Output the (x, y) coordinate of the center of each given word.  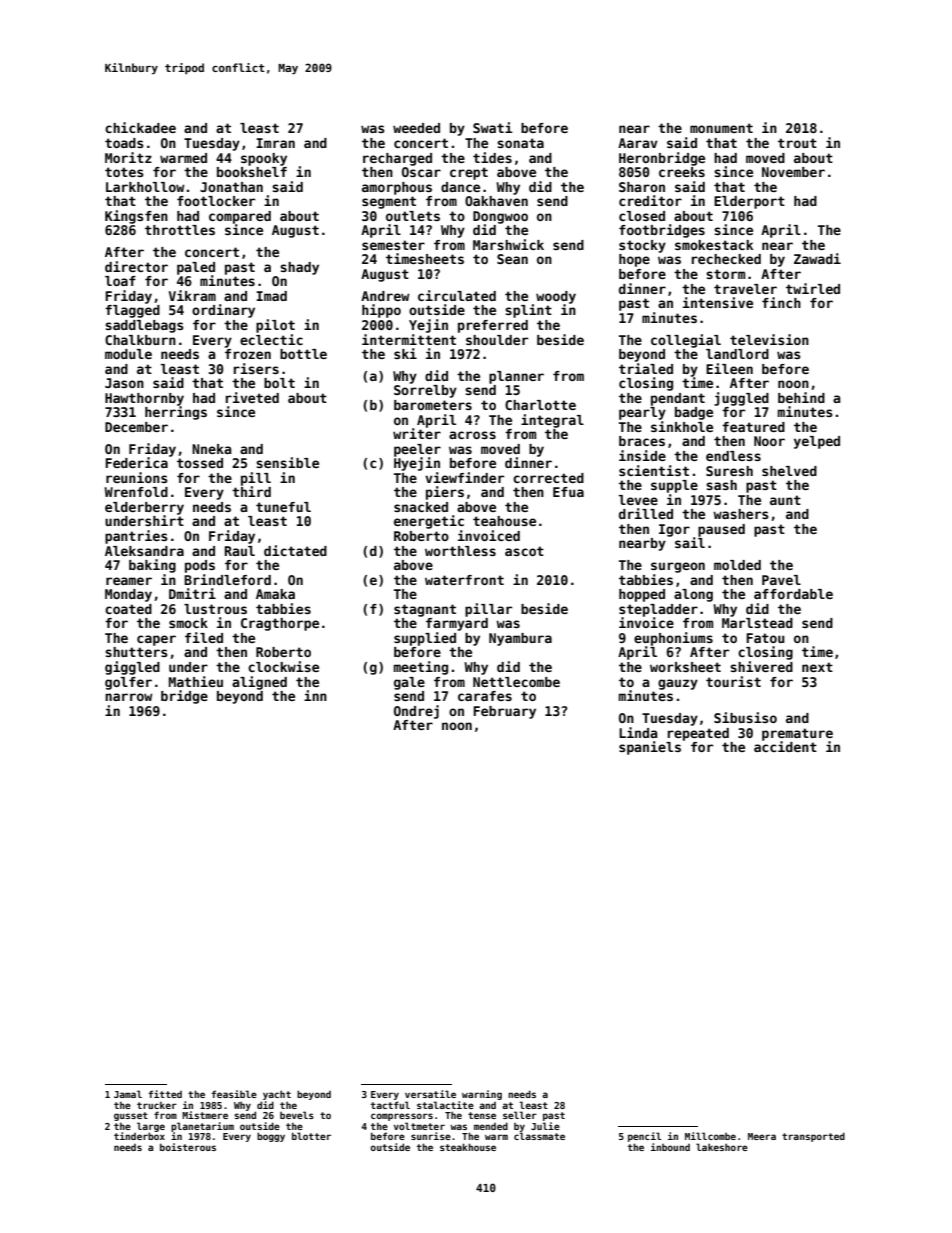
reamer (129, 581)
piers (445, 493)
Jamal (128, 1094)
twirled (813, 288)
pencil (644, 1137)
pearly (642, 413)
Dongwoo (500, 217)
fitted (165, 1094)
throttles (180, 230)
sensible (287, 462)
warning (482, 1095)
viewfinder (464, 477)
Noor (769, 441)
